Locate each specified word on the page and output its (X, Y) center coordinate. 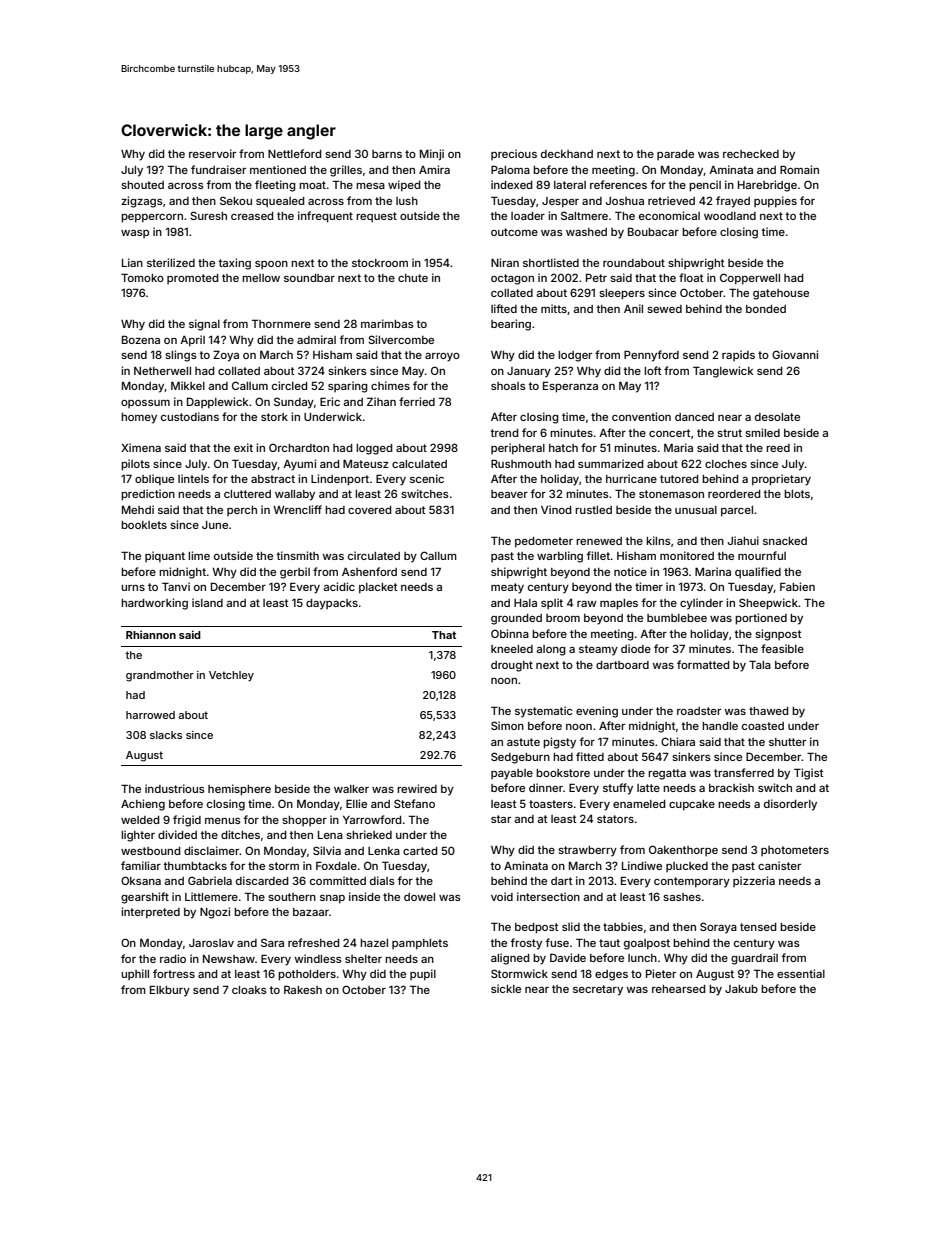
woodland (730, 216)
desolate (777, 417)
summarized (610, 463)
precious (514, 154)
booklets (144, 525)
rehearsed (678, 989)
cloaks (249, 990)
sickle (506, 988)
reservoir (212, 153)
